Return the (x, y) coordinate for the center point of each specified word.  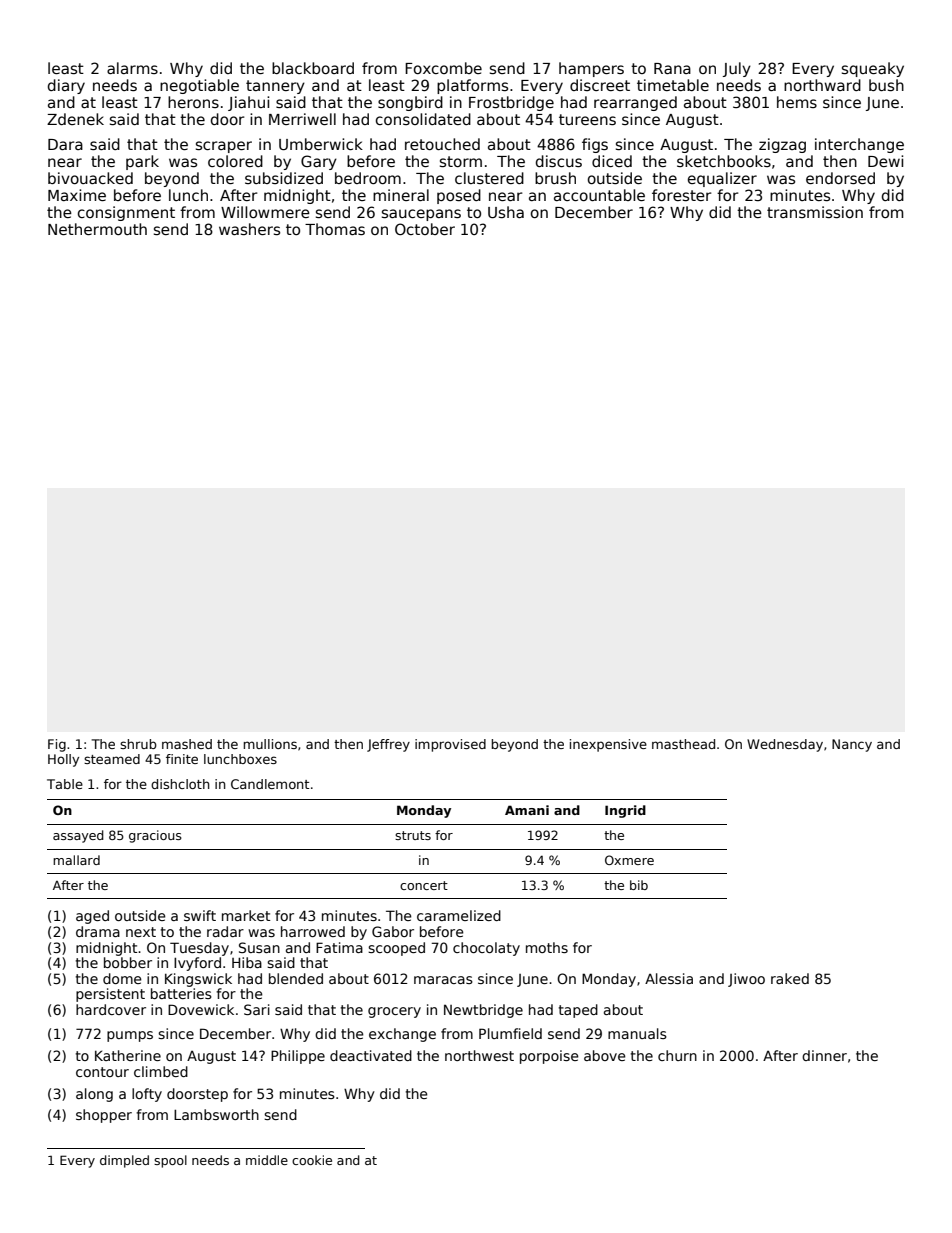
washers (249, 229)
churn (677, 1055)
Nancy (852, 745)
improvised (450, 745)
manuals (637, 1033)
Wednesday (785, 745)
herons (193, 102)
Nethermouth (97, 229)
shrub (138, 744)
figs (595, 145)
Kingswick (198, 980)
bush (886, 85)
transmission (815, 212)
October (425, 229)
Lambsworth (216, 1114)
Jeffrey (388, 745)
